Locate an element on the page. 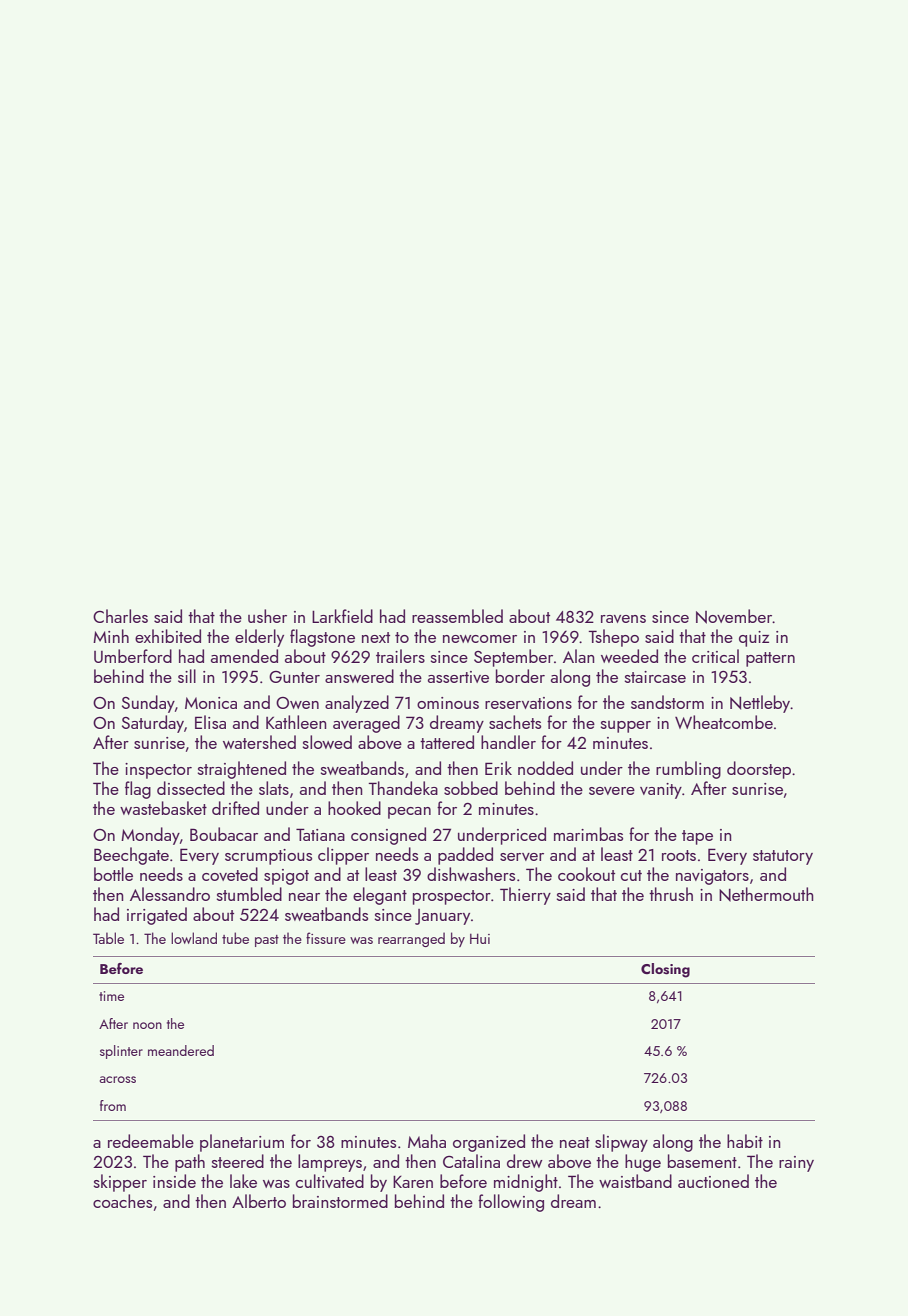 The width and height of the document is (908, 1316). supper is located at coordinates (626, 727).
